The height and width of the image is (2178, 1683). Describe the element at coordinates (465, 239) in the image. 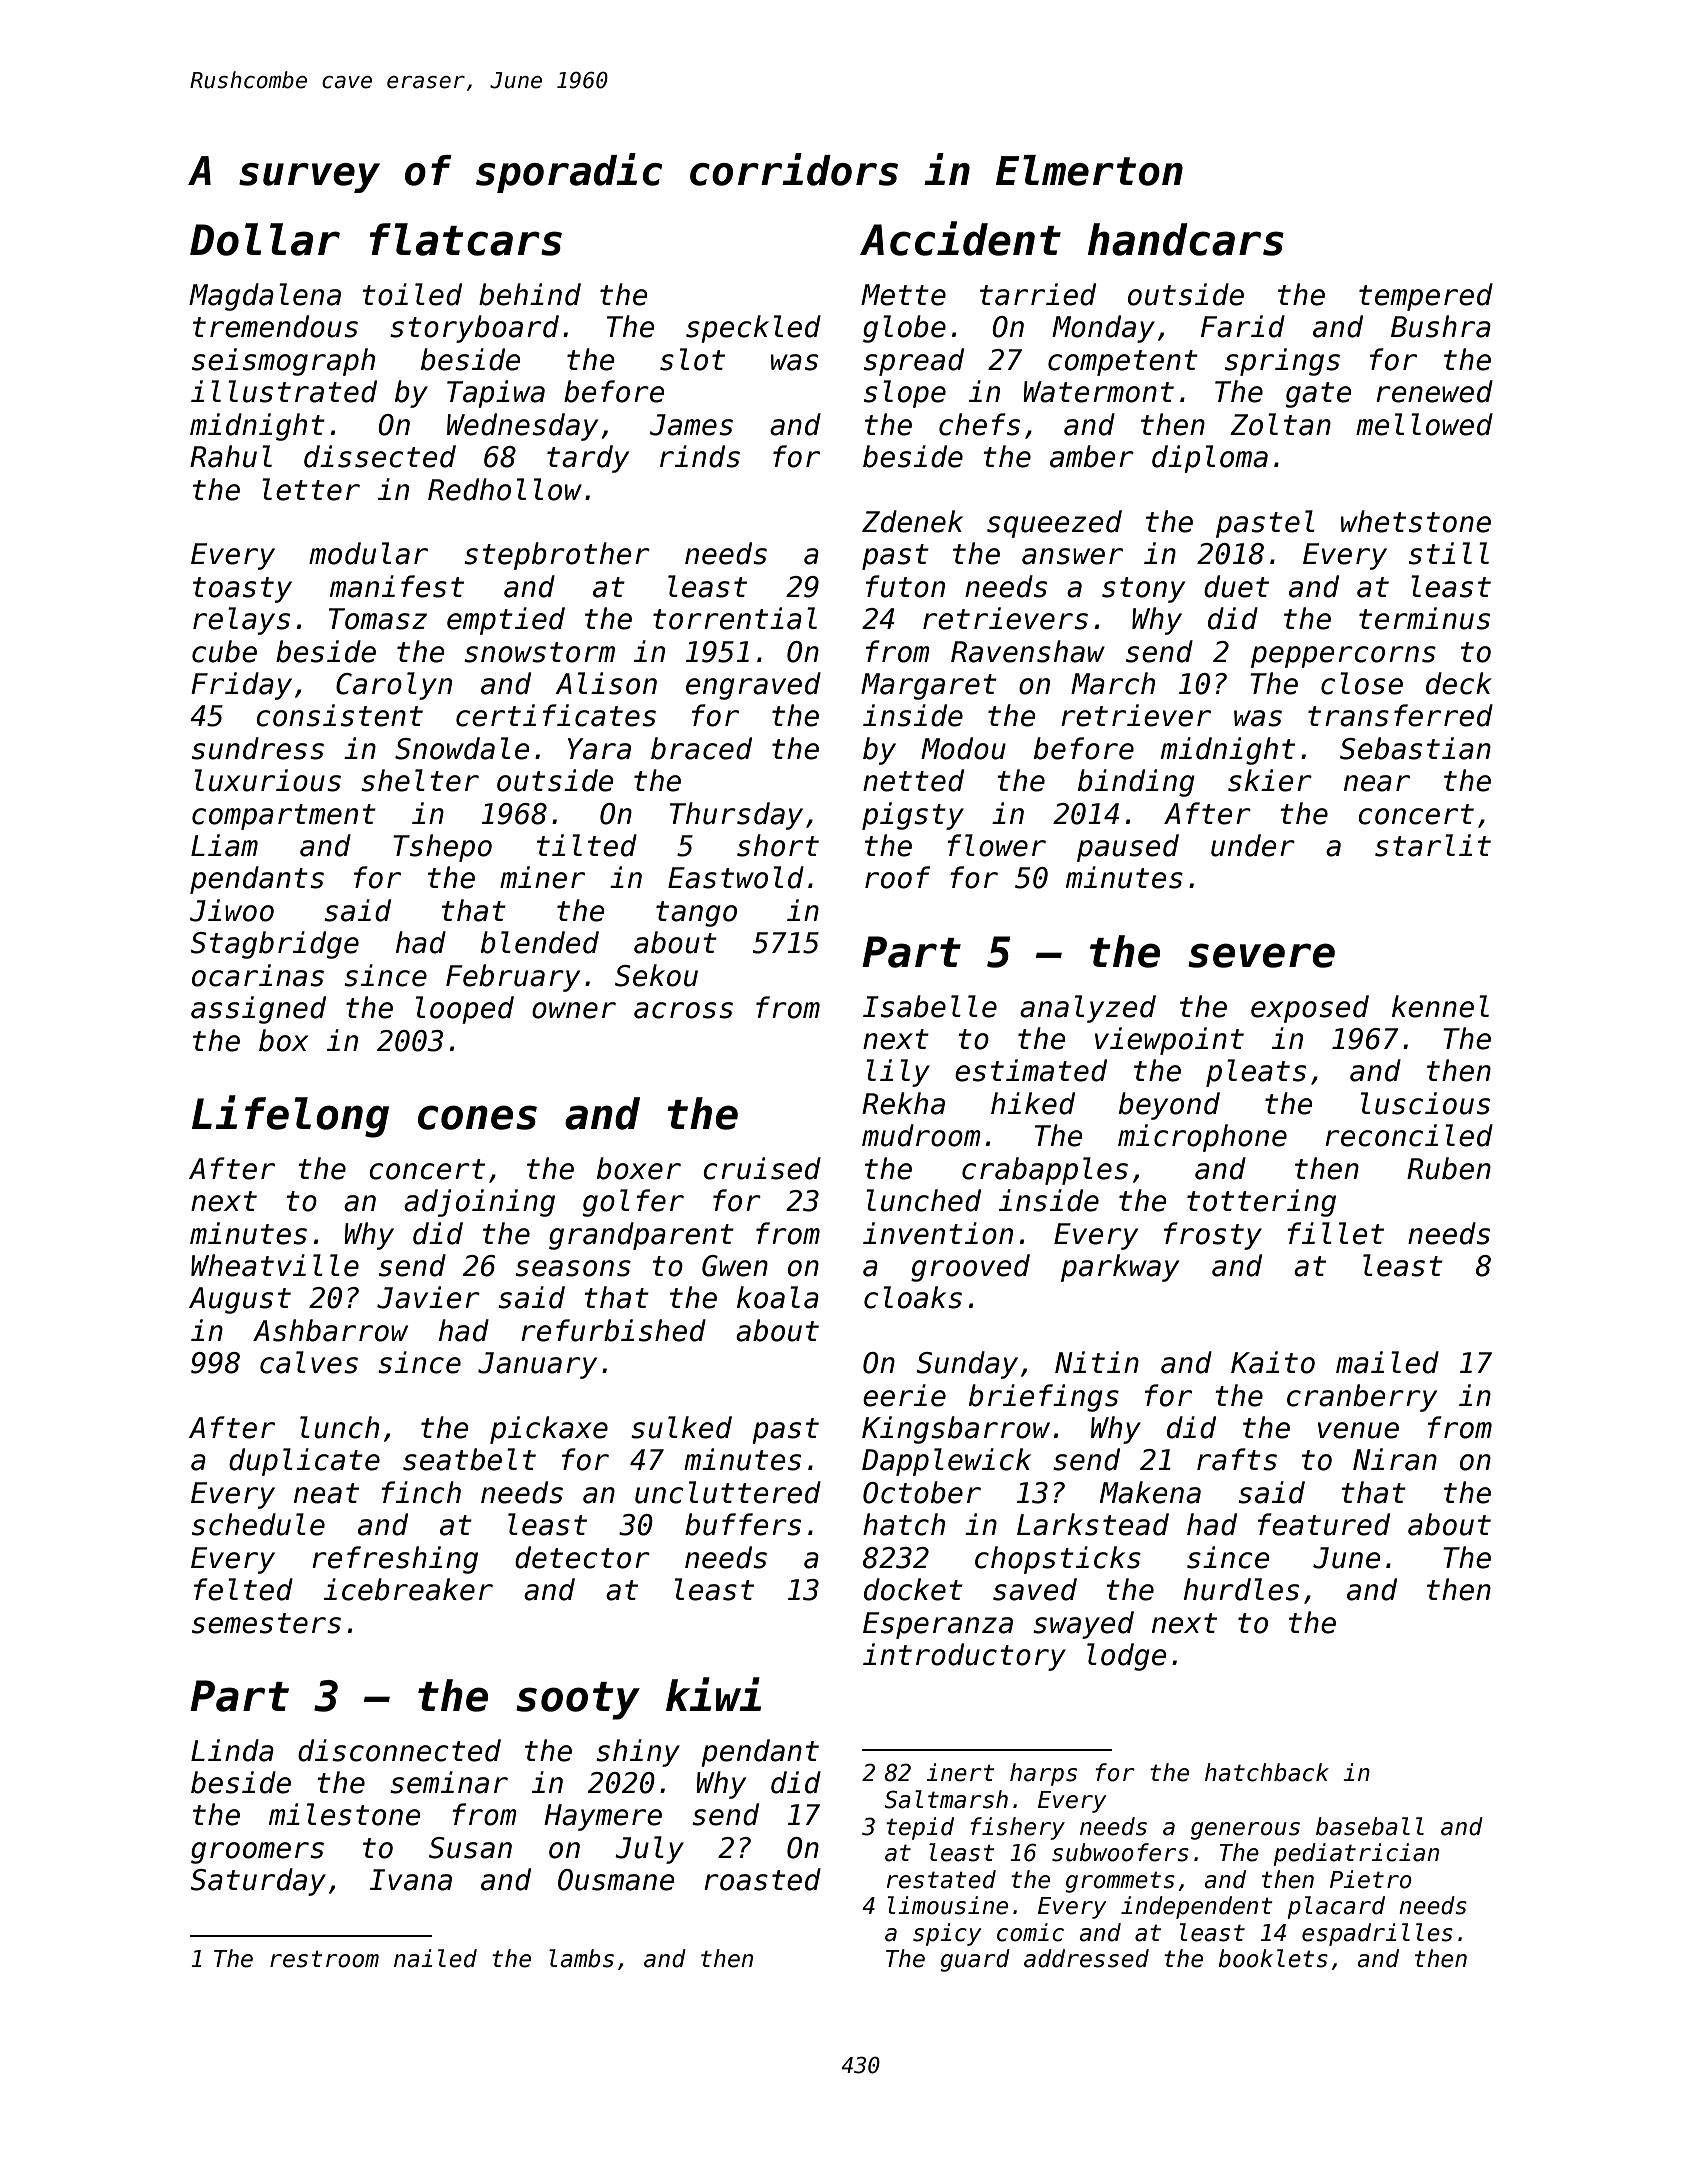

I see `flatcars` at that location.
